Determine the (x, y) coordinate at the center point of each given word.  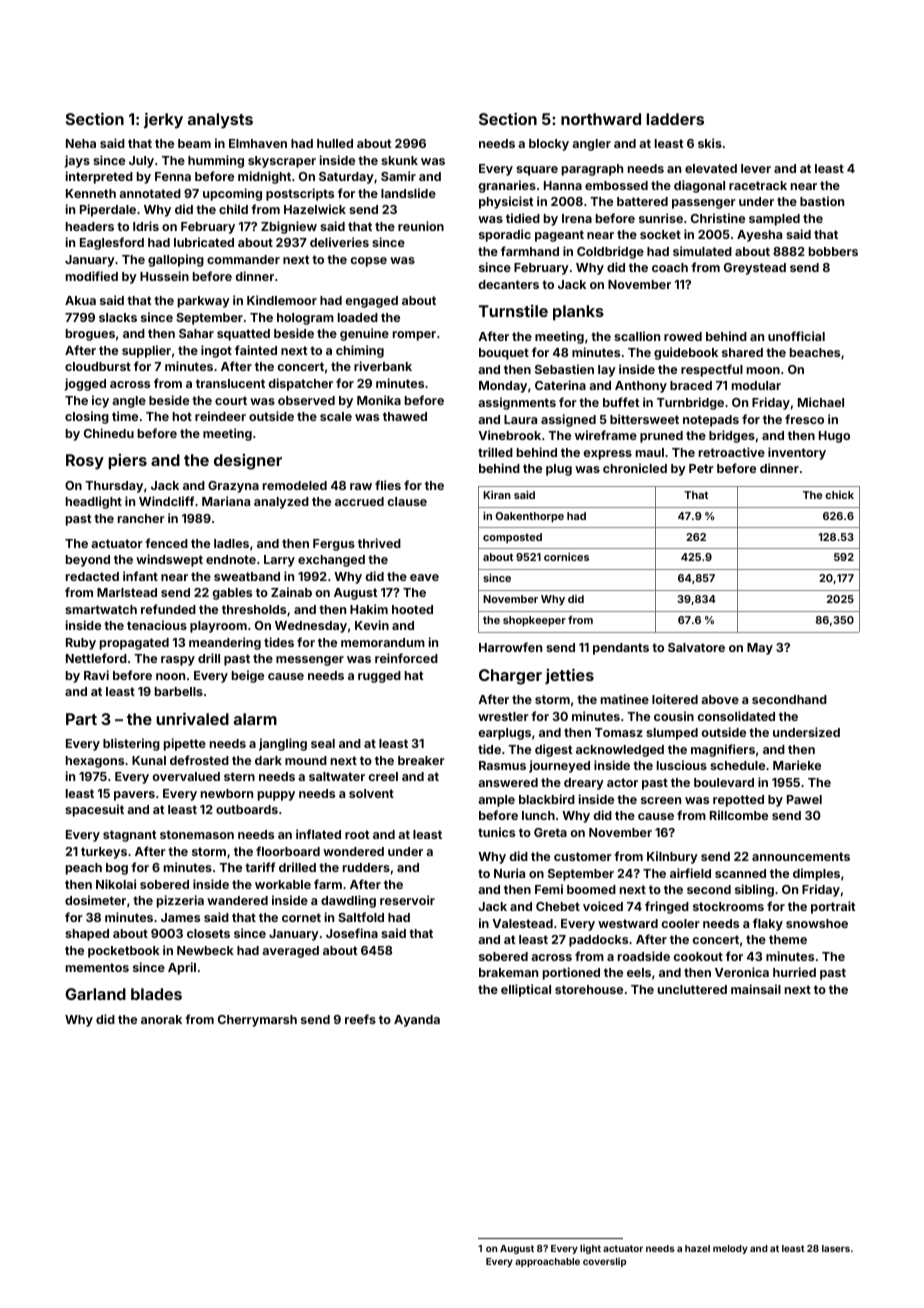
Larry (279, 561)
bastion (822, 201)
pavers (134, 796)
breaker (421, 760)
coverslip (604, 1262)
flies (388, 485)
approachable (547, 1262)
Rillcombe (739, 815)
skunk (399, 160)
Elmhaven (258, 143)
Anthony (641, 387)
